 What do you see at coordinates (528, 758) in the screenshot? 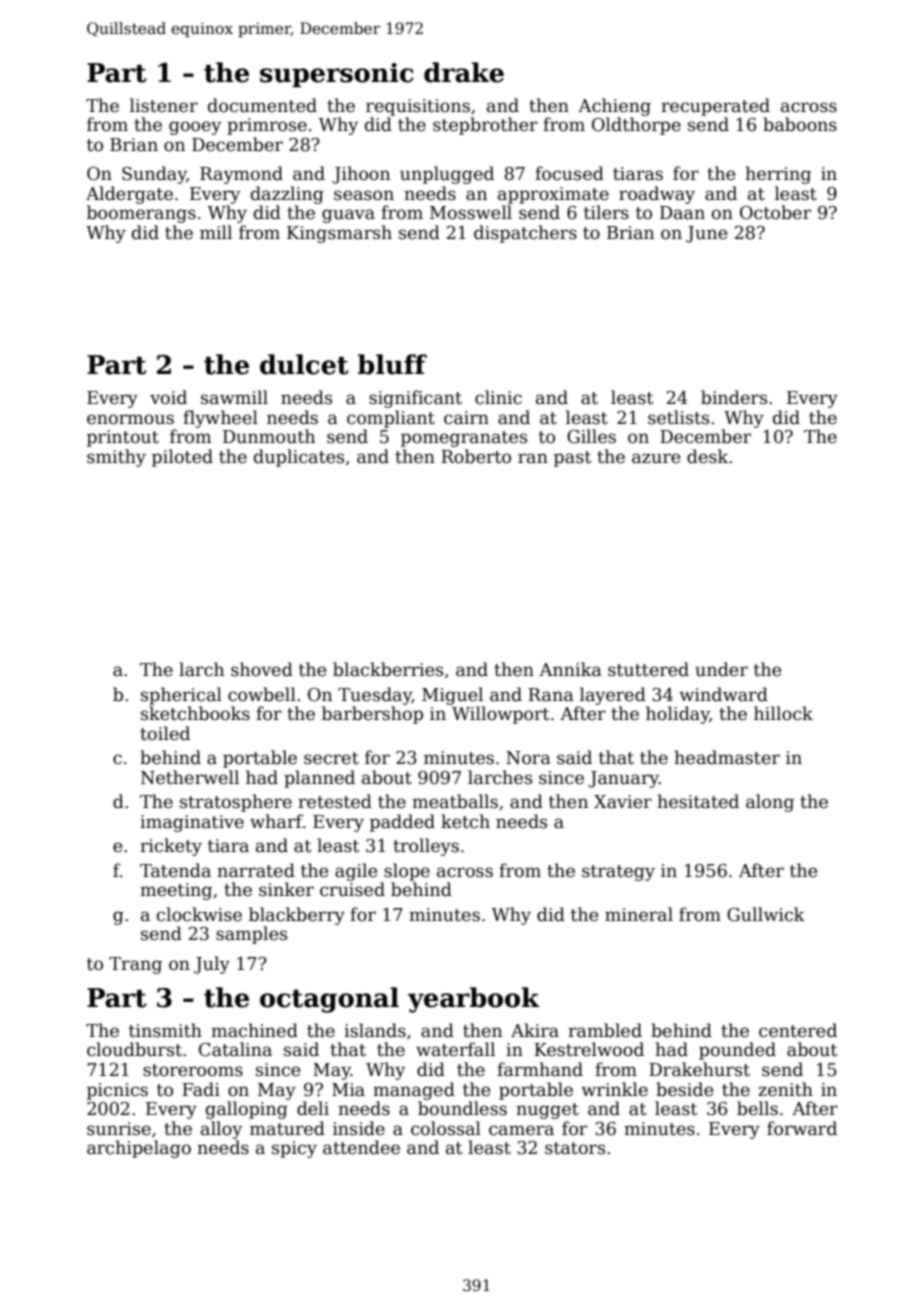
I see `Nora` at bounding box center [528, 758].
